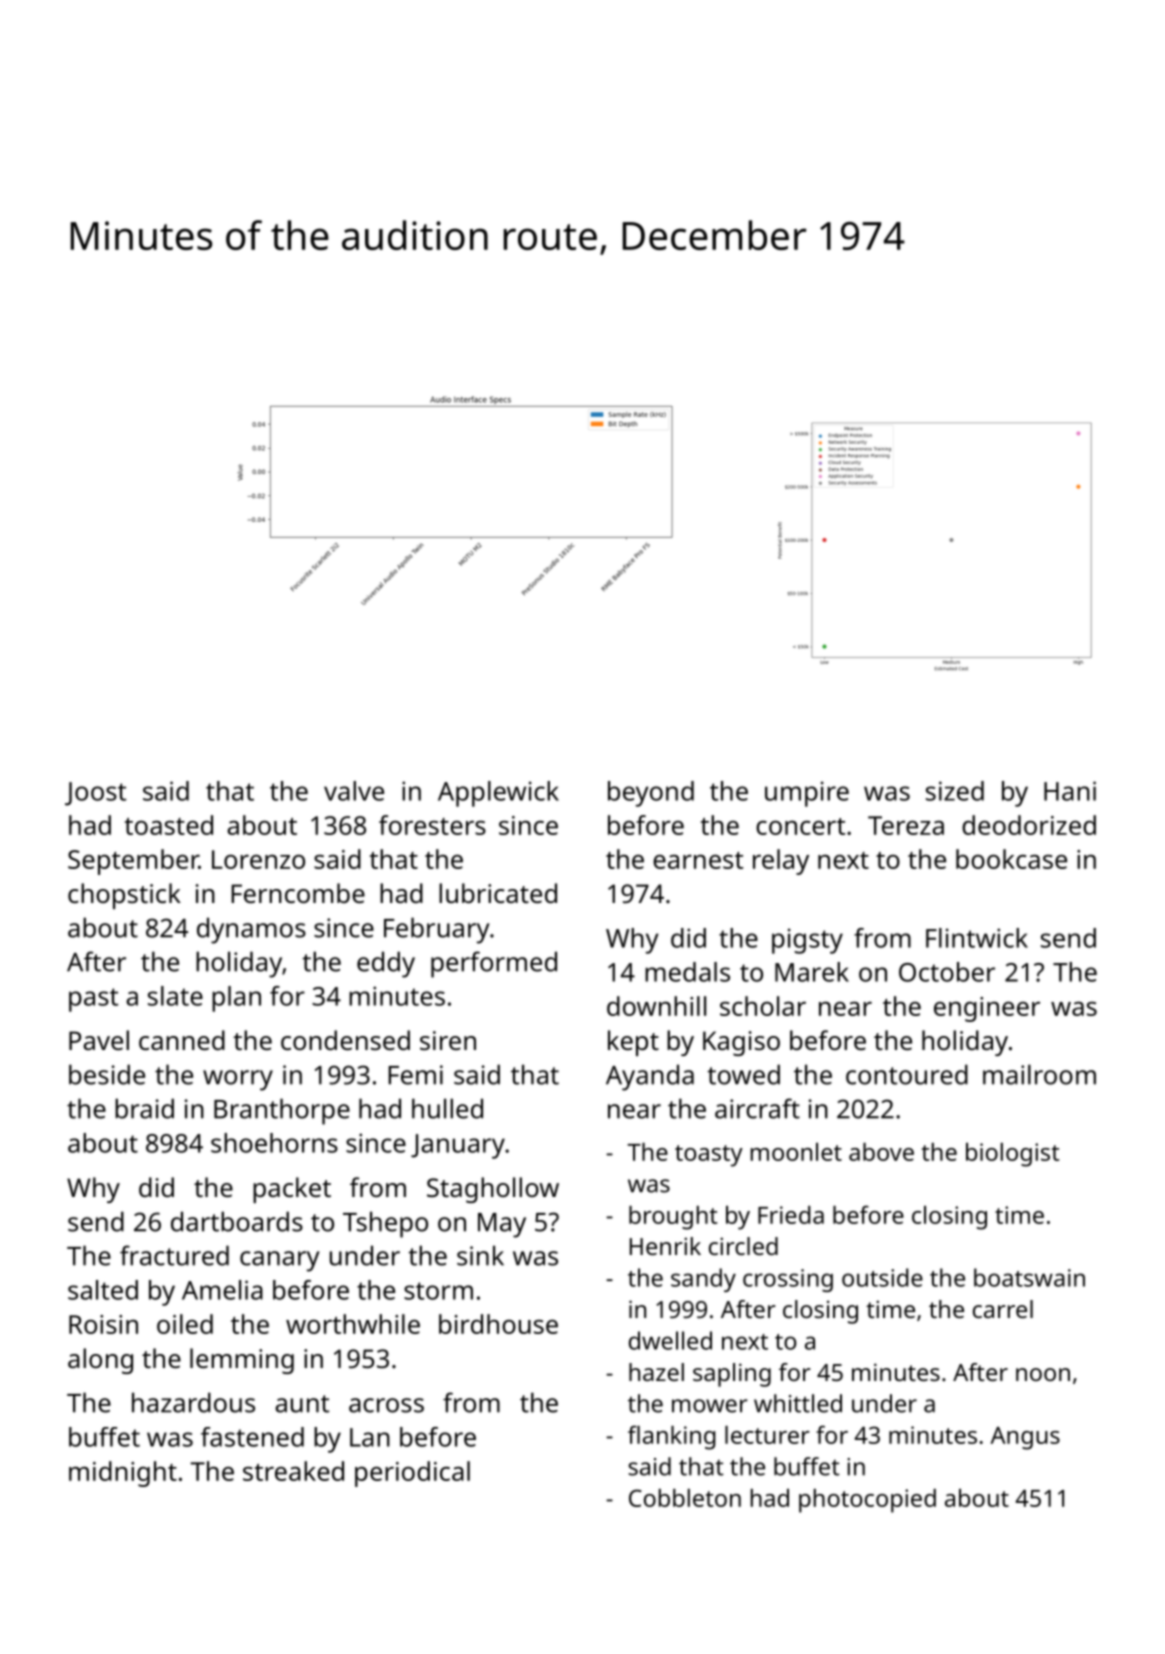  I want to click on Joost, so click(95, 794).
